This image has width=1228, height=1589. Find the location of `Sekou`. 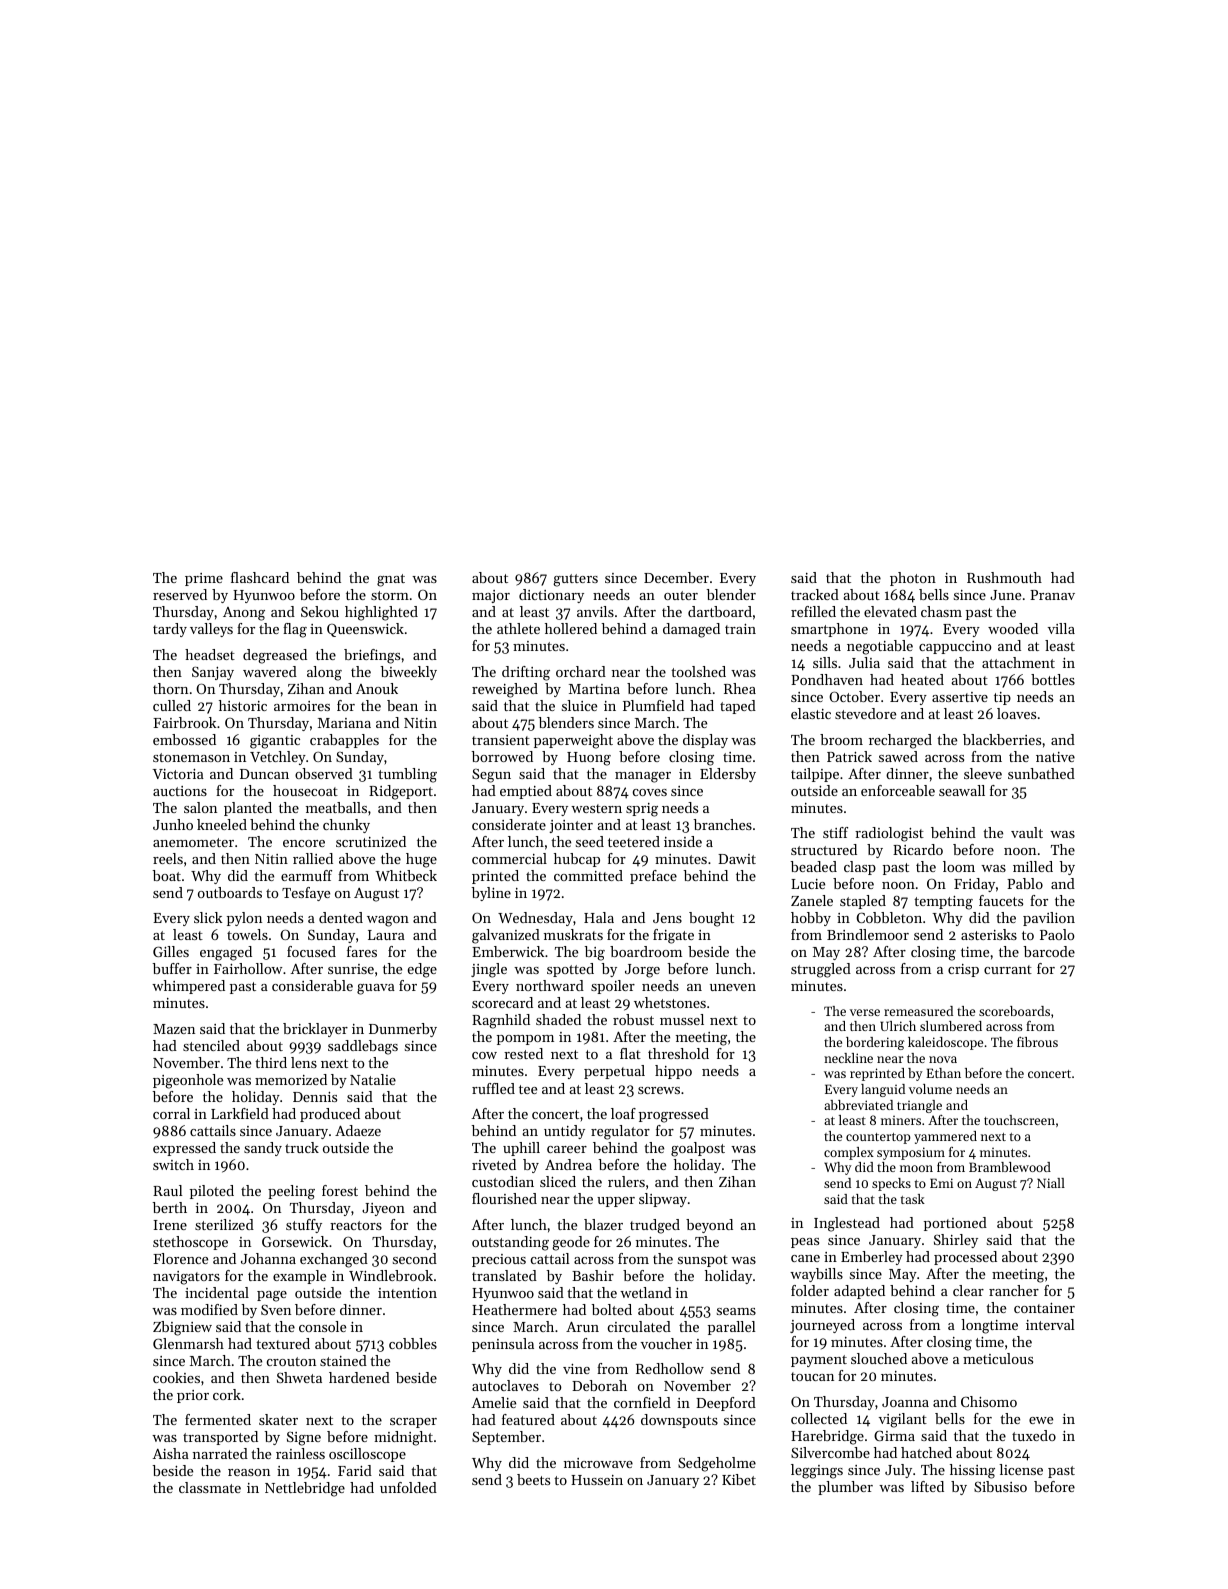

Sekou is located at coordinates (320, 611).
